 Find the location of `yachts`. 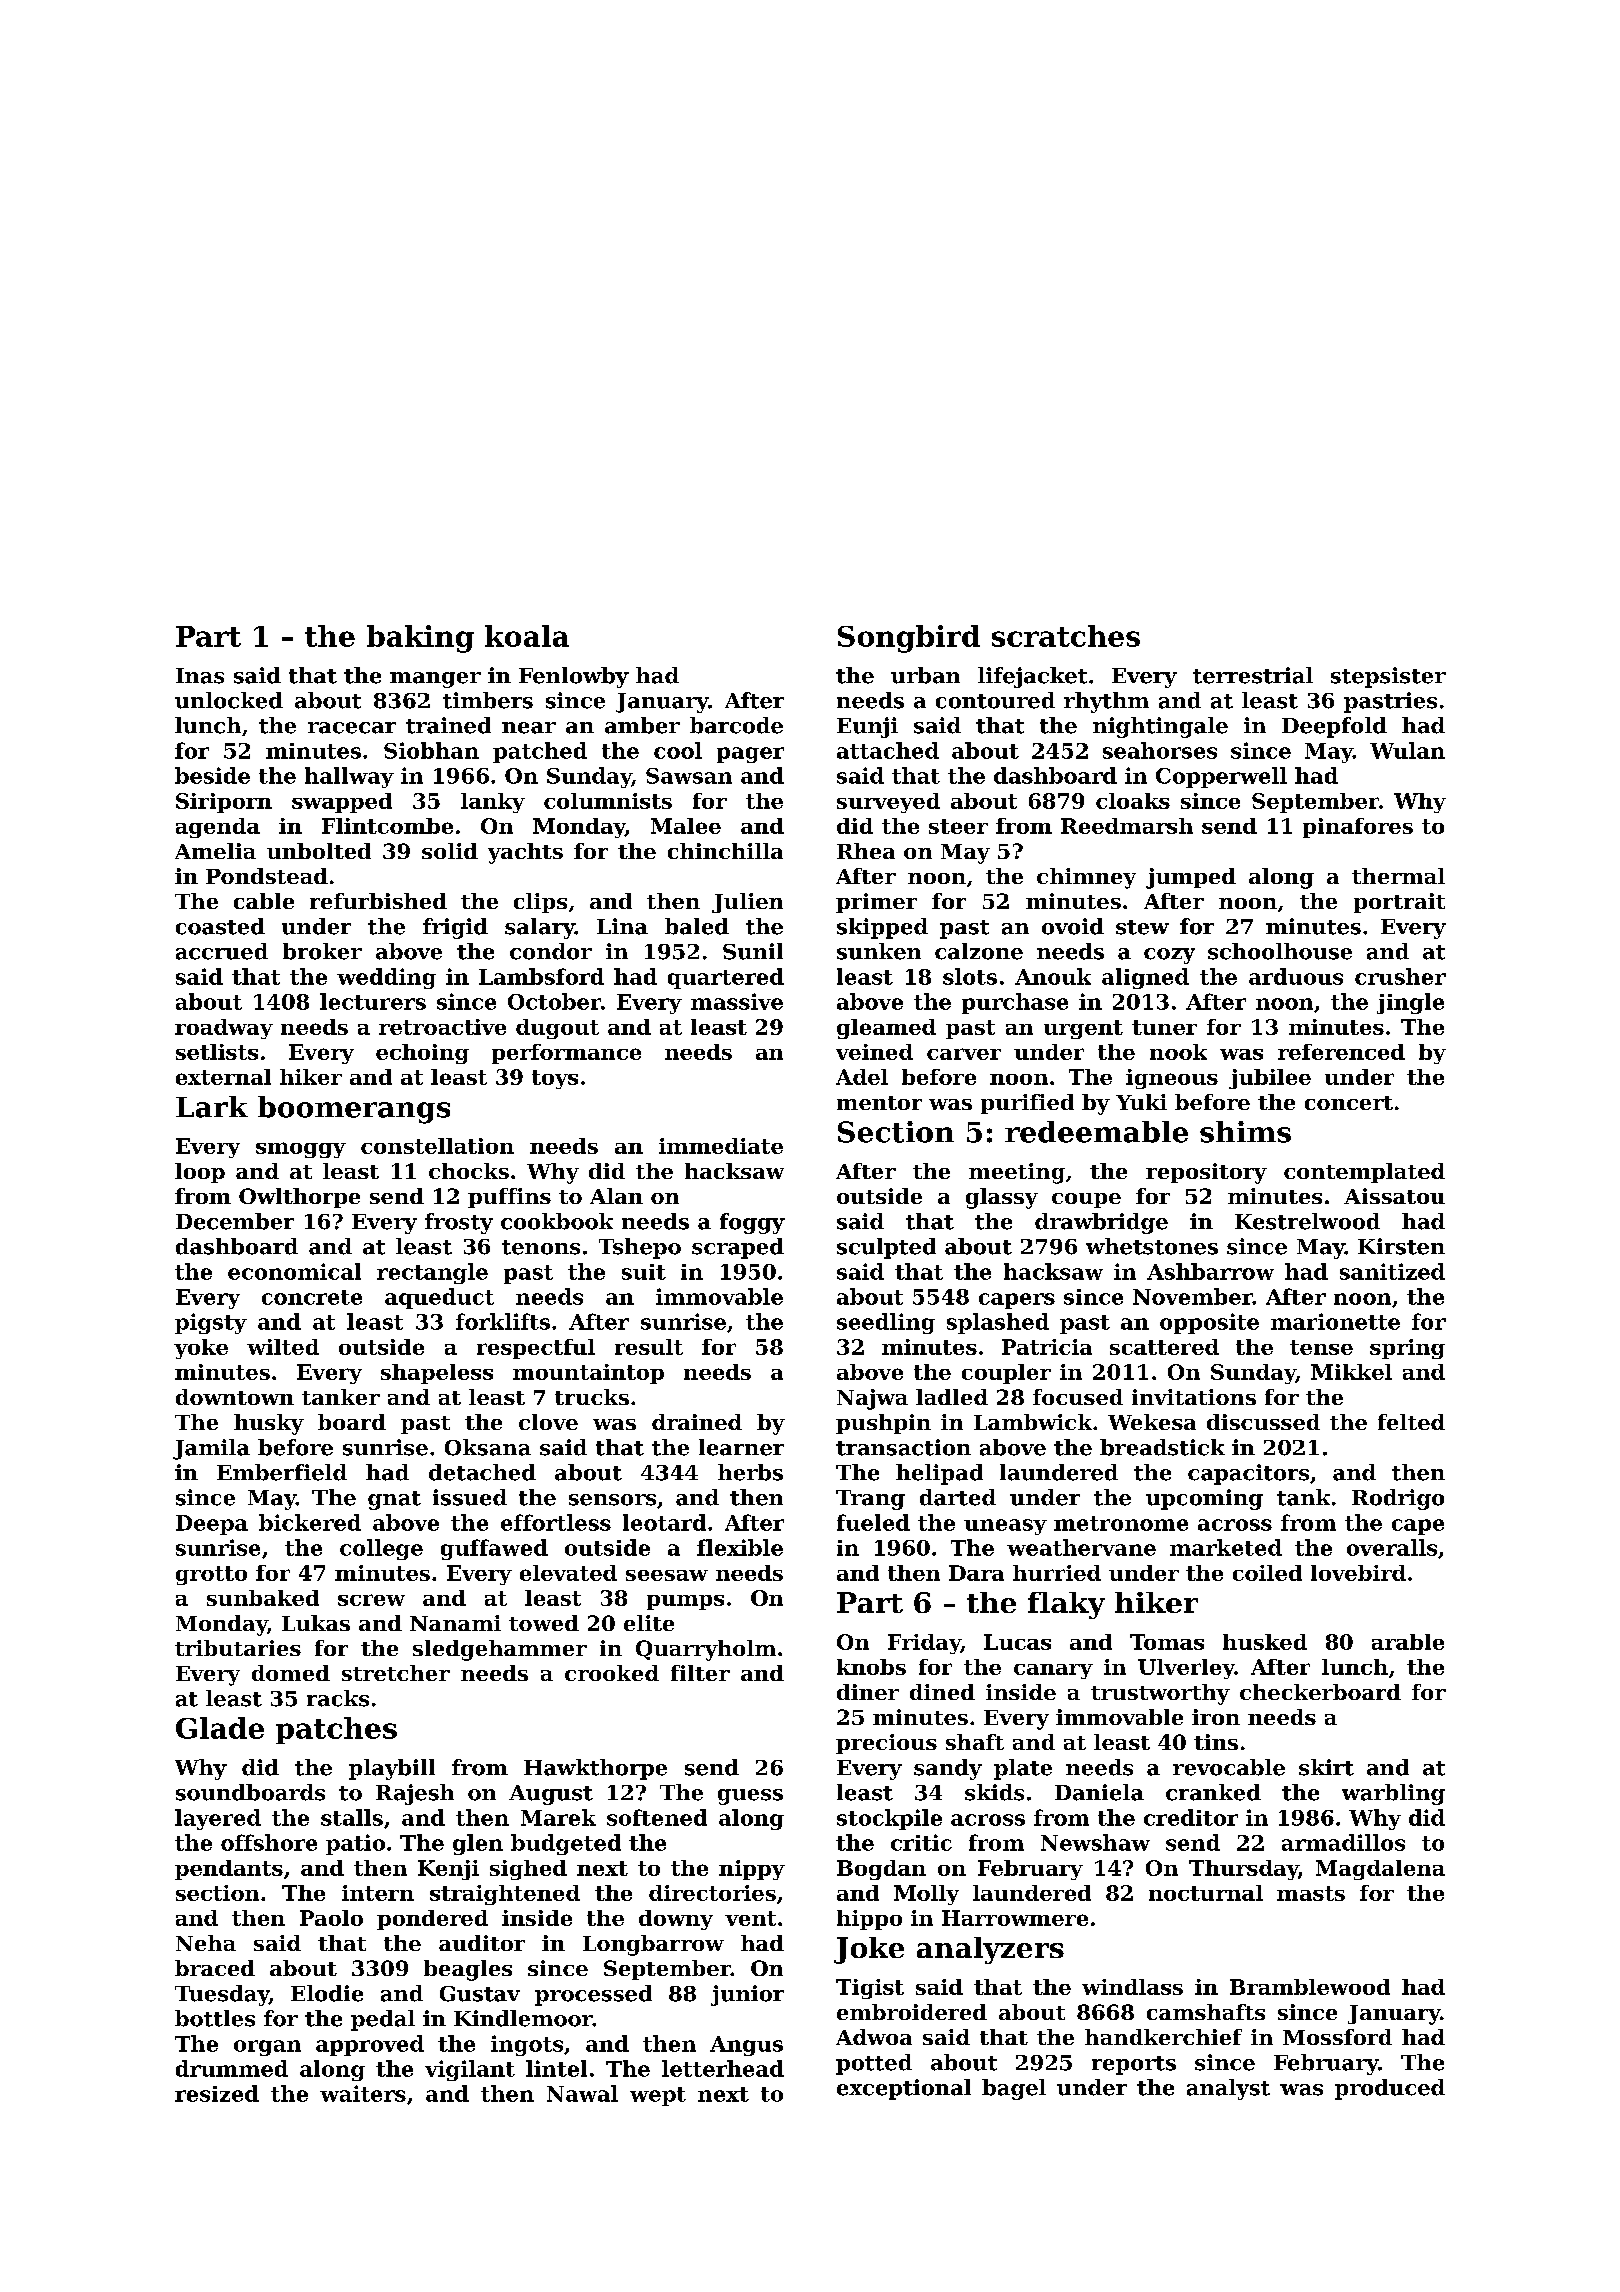

yachts is located at coordinates (525, 853).
